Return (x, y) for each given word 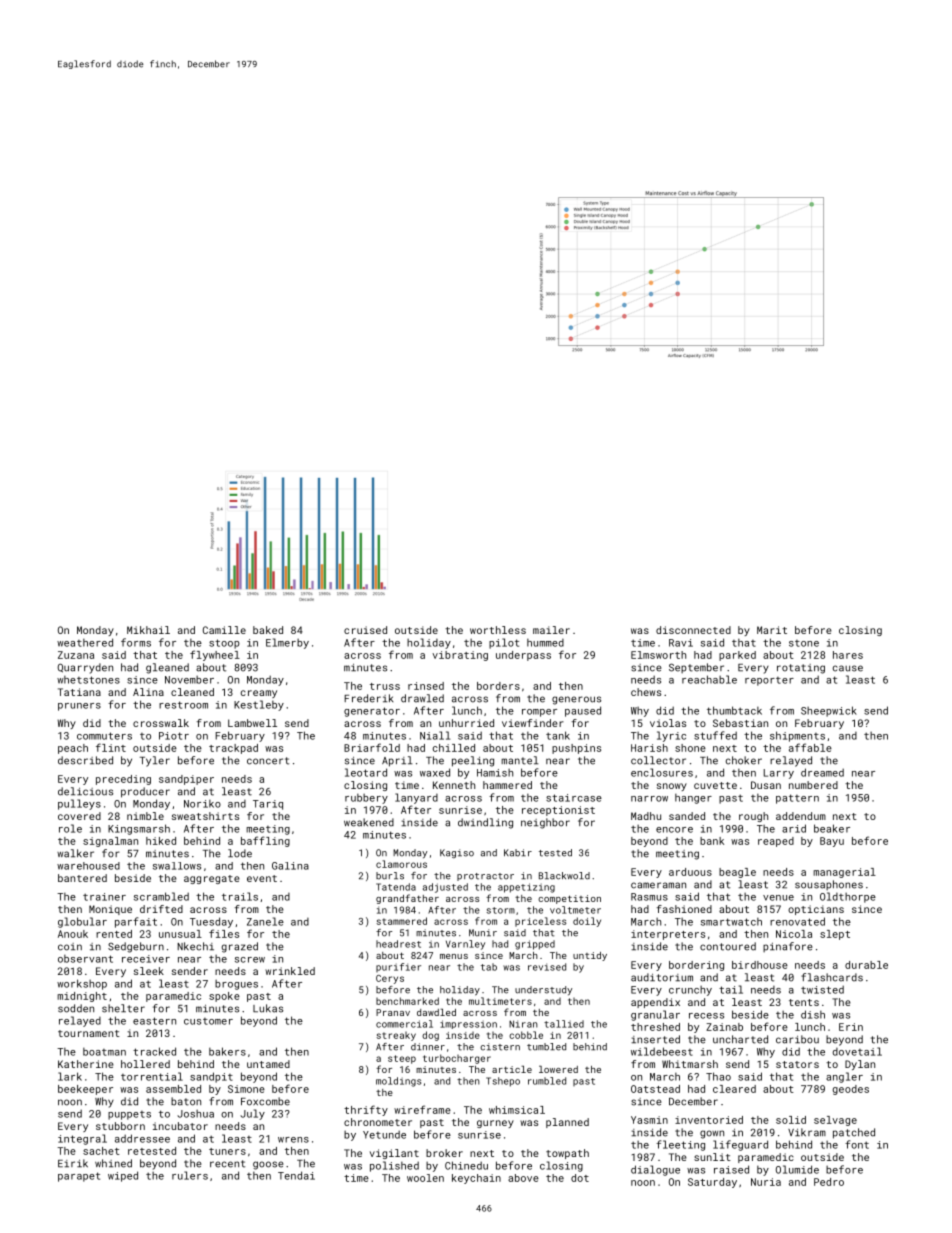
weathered (85, 642)
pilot (504, 643)
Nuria (766, 1182)
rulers (190, 1175)
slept (835, 935)
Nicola (794, 934)
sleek (149, 971)
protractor (485, 877)
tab (489, 967)
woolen (425, 1178)
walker (75, 853)
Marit (772, 630)
